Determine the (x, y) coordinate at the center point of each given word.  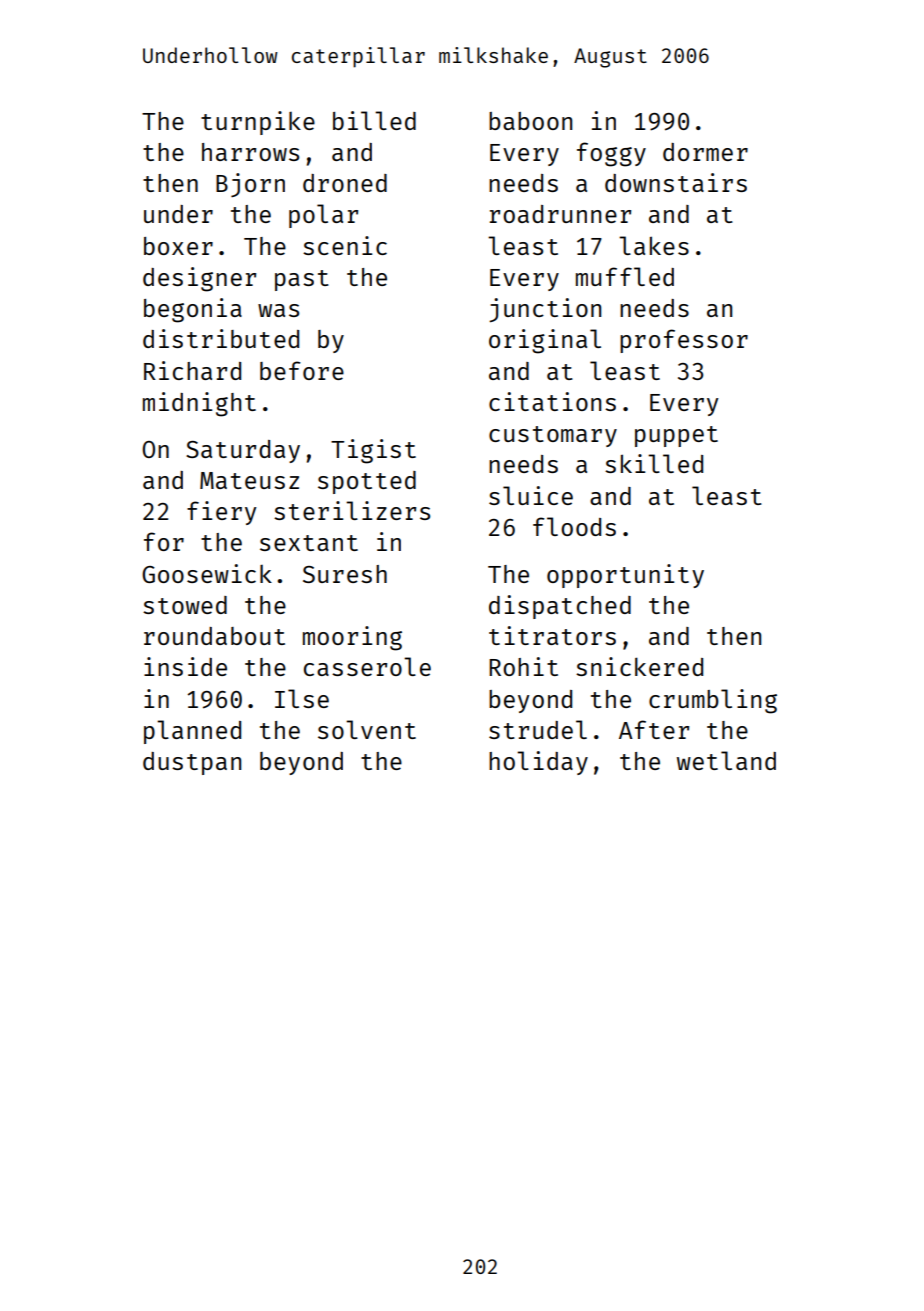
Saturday (243, 451)
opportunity (625, 576)
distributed (221, 338)
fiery (222, 513)
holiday (538, 763)
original (545, 341)
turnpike (258, 123)
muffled (625, 276)
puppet (676, 436)
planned (192, 732)
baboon (530, 121)
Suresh (345, 574)
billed (374, 120)
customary (553, 436)
